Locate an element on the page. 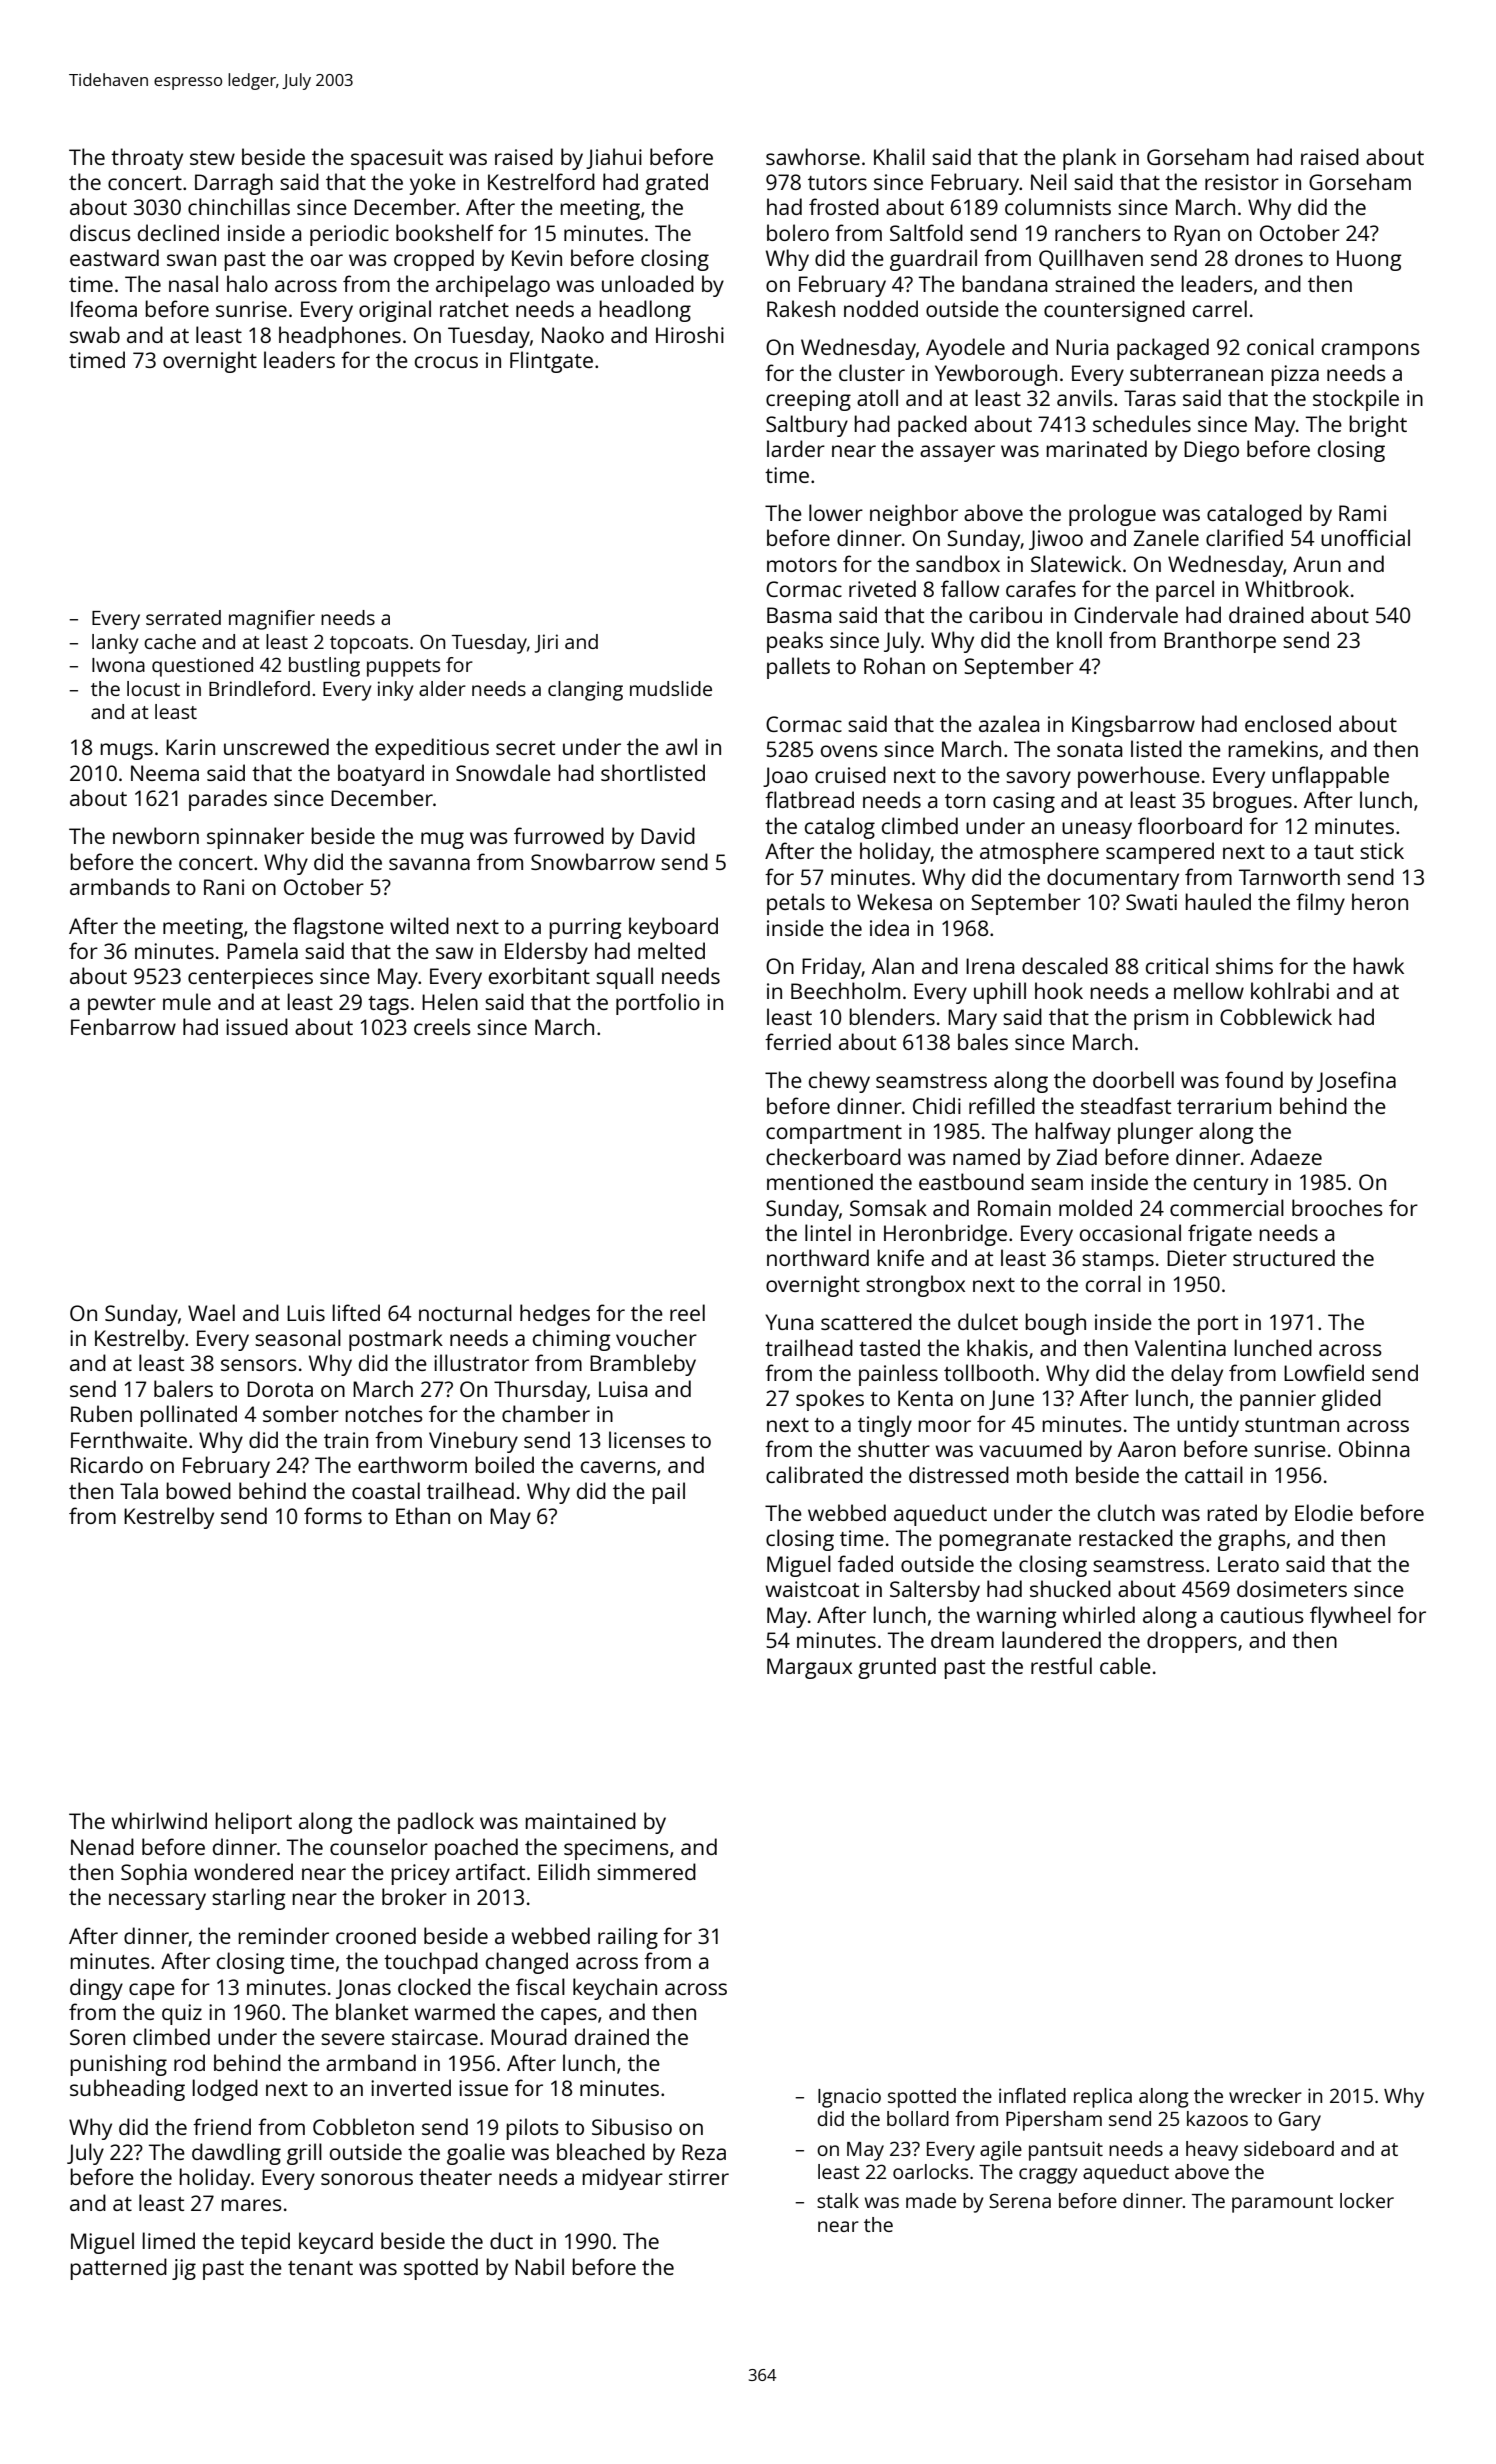 This image has width=1496, height=2464. compartment is located at coordinates (834, 1134).
